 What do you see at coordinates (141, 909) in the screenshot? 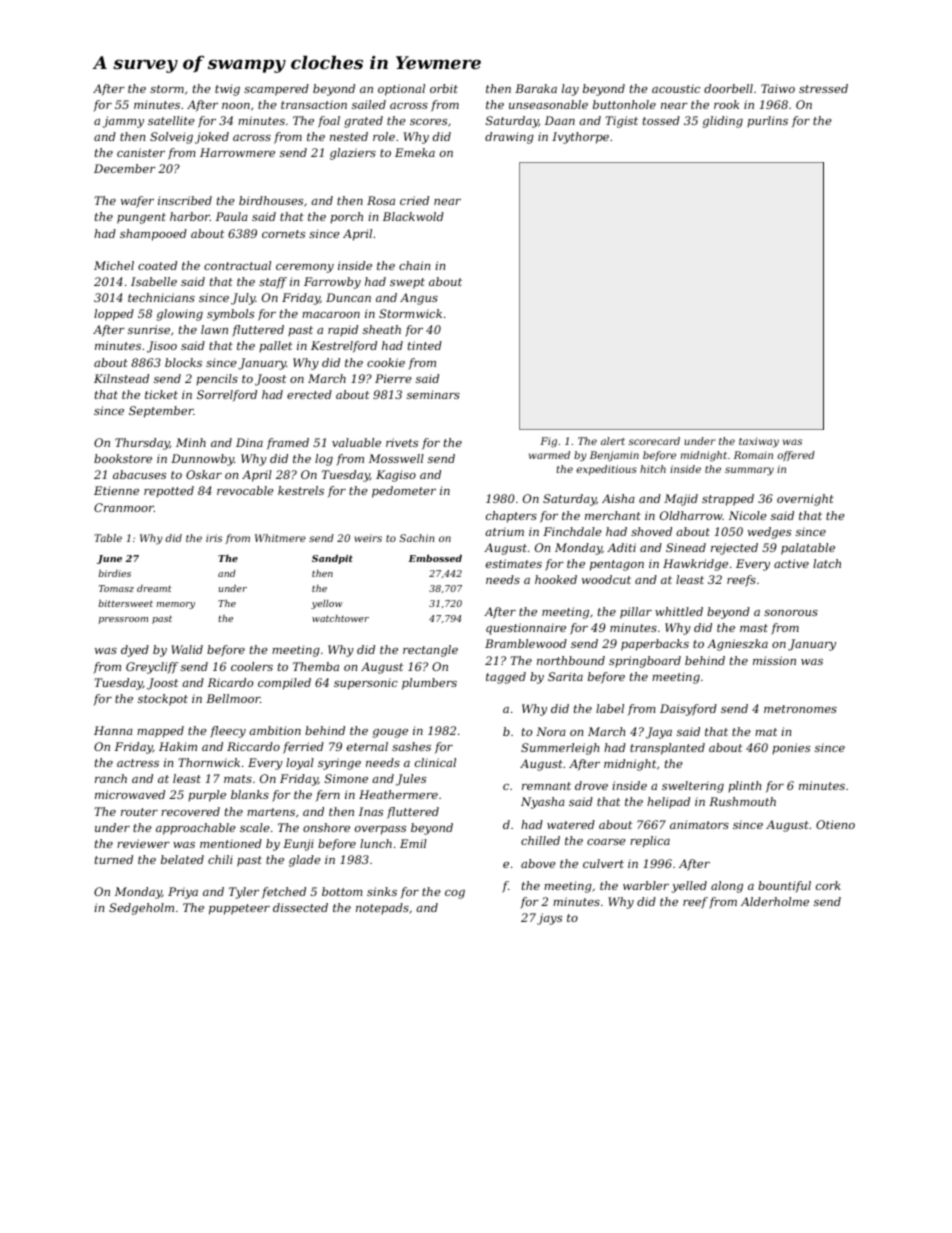
I see `Sedgeholm` at bounding box center [141, 909].
